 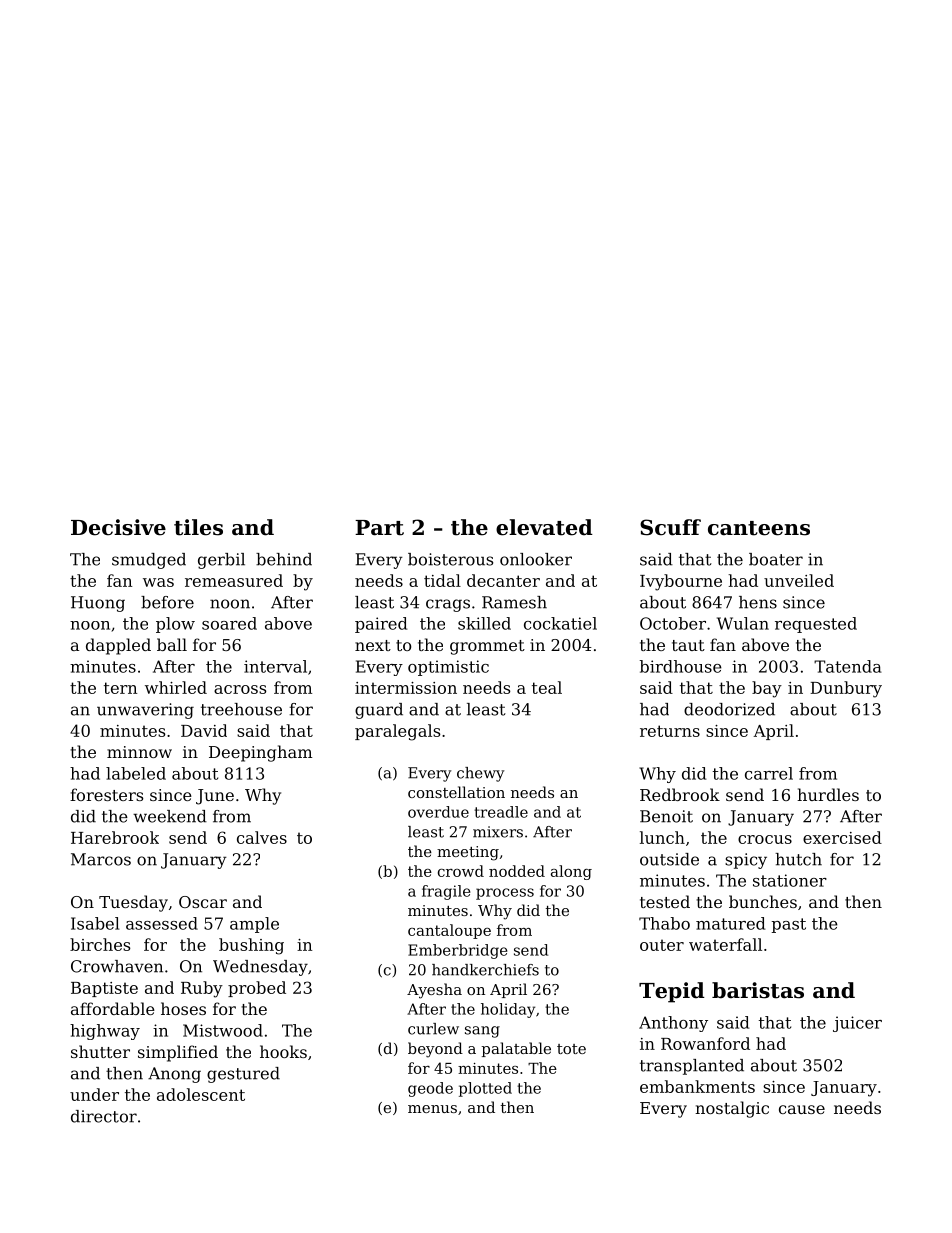 What do you see at coordinates (432, 1109) in the screenshot?
I see `menus` at bounding box center [432, 1109].
